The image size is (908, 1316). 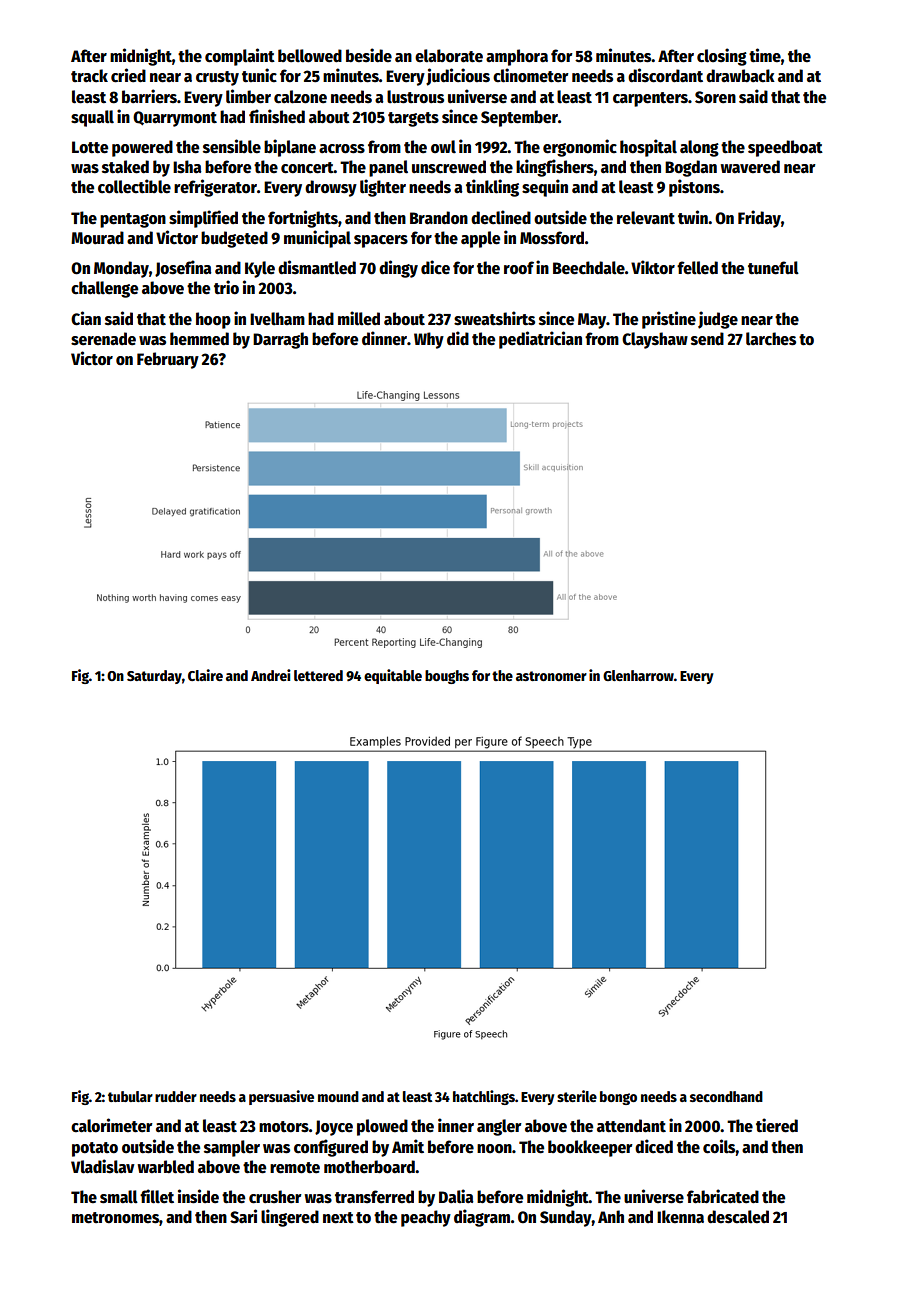 I want to click on Lotte, so click(x=90, y=147).
